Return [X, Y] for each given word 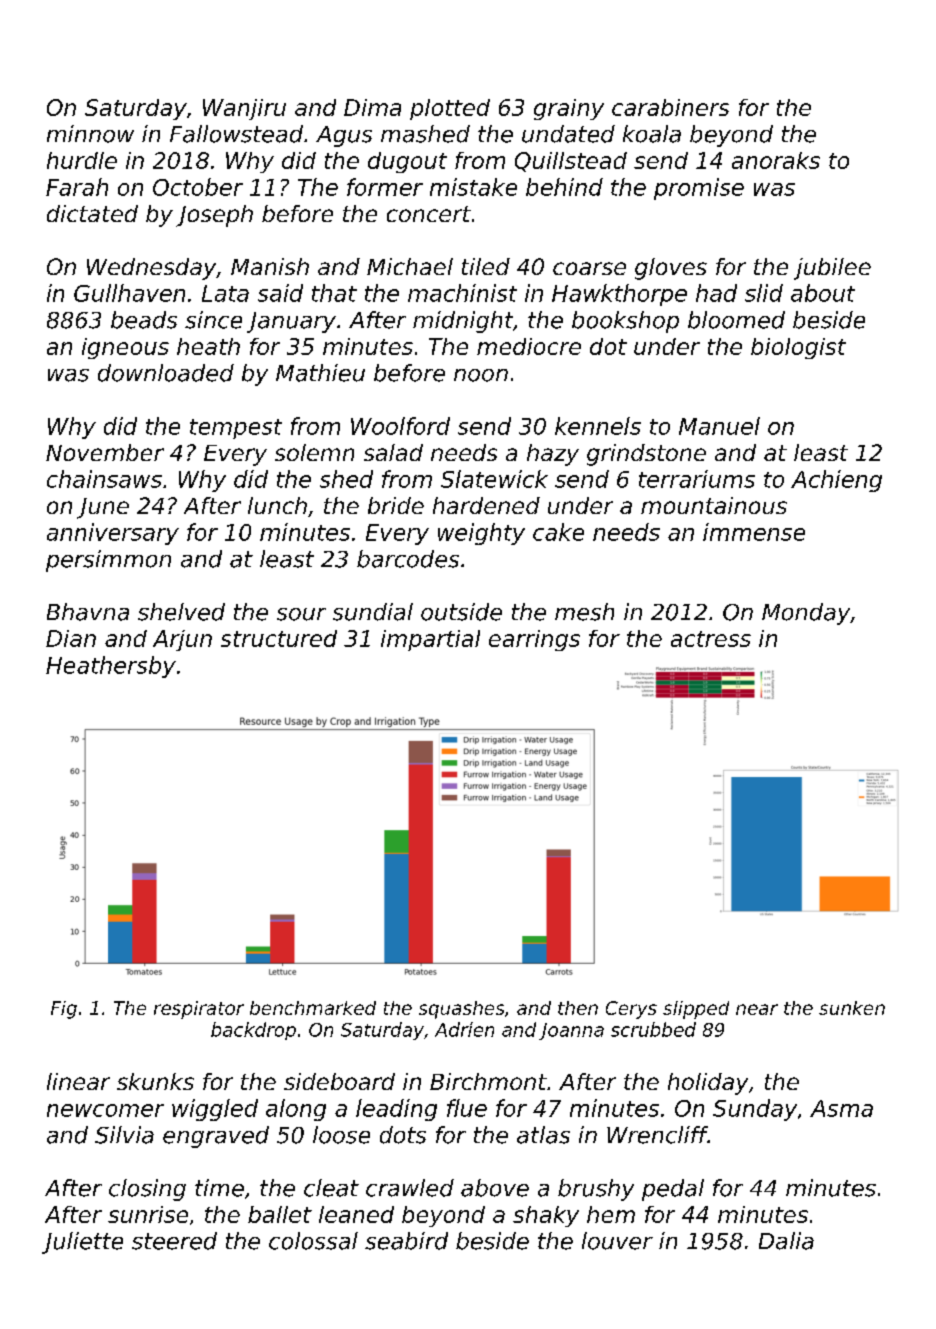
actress [711, 639]
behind [564, 187]
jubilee [832, 269]
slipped [696, 1010]
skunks [155, 1081]
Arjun [182, 640]
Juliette [82, 1243]
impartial [430, 640]
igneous [125, 348]
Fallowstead [236, 134]
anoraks [776, 160]
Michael [410, 266]
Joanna [571, 1031]
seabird [406, 1241]
